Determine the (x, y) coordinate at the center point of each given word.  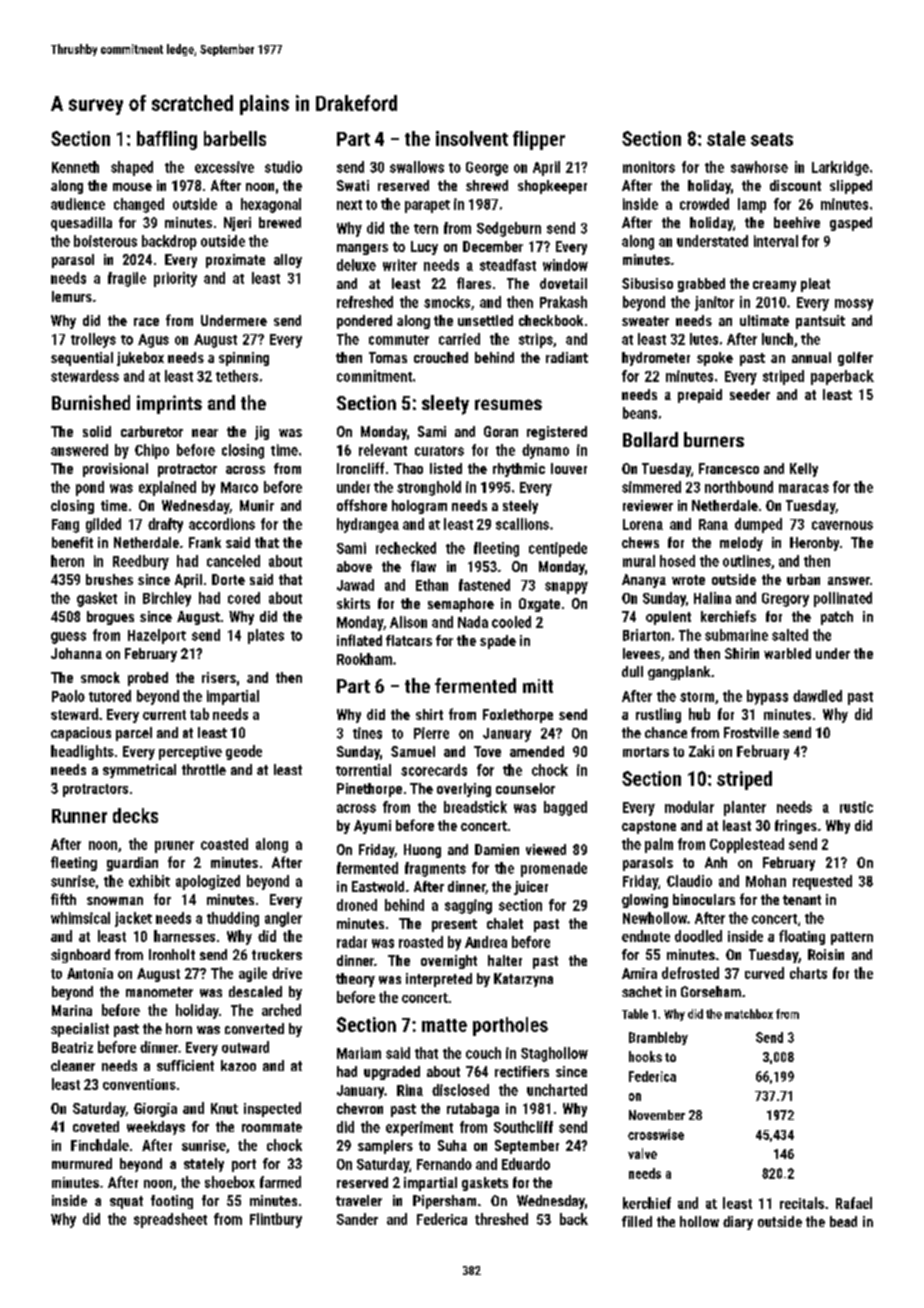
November (657, 1115)
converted (254, 1028)
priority (175, 279)
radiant (567, 357)
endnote (646, 936)
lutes (704, 339)
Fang (65, 526)
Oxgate (539, 605)
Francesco (729, 468)
